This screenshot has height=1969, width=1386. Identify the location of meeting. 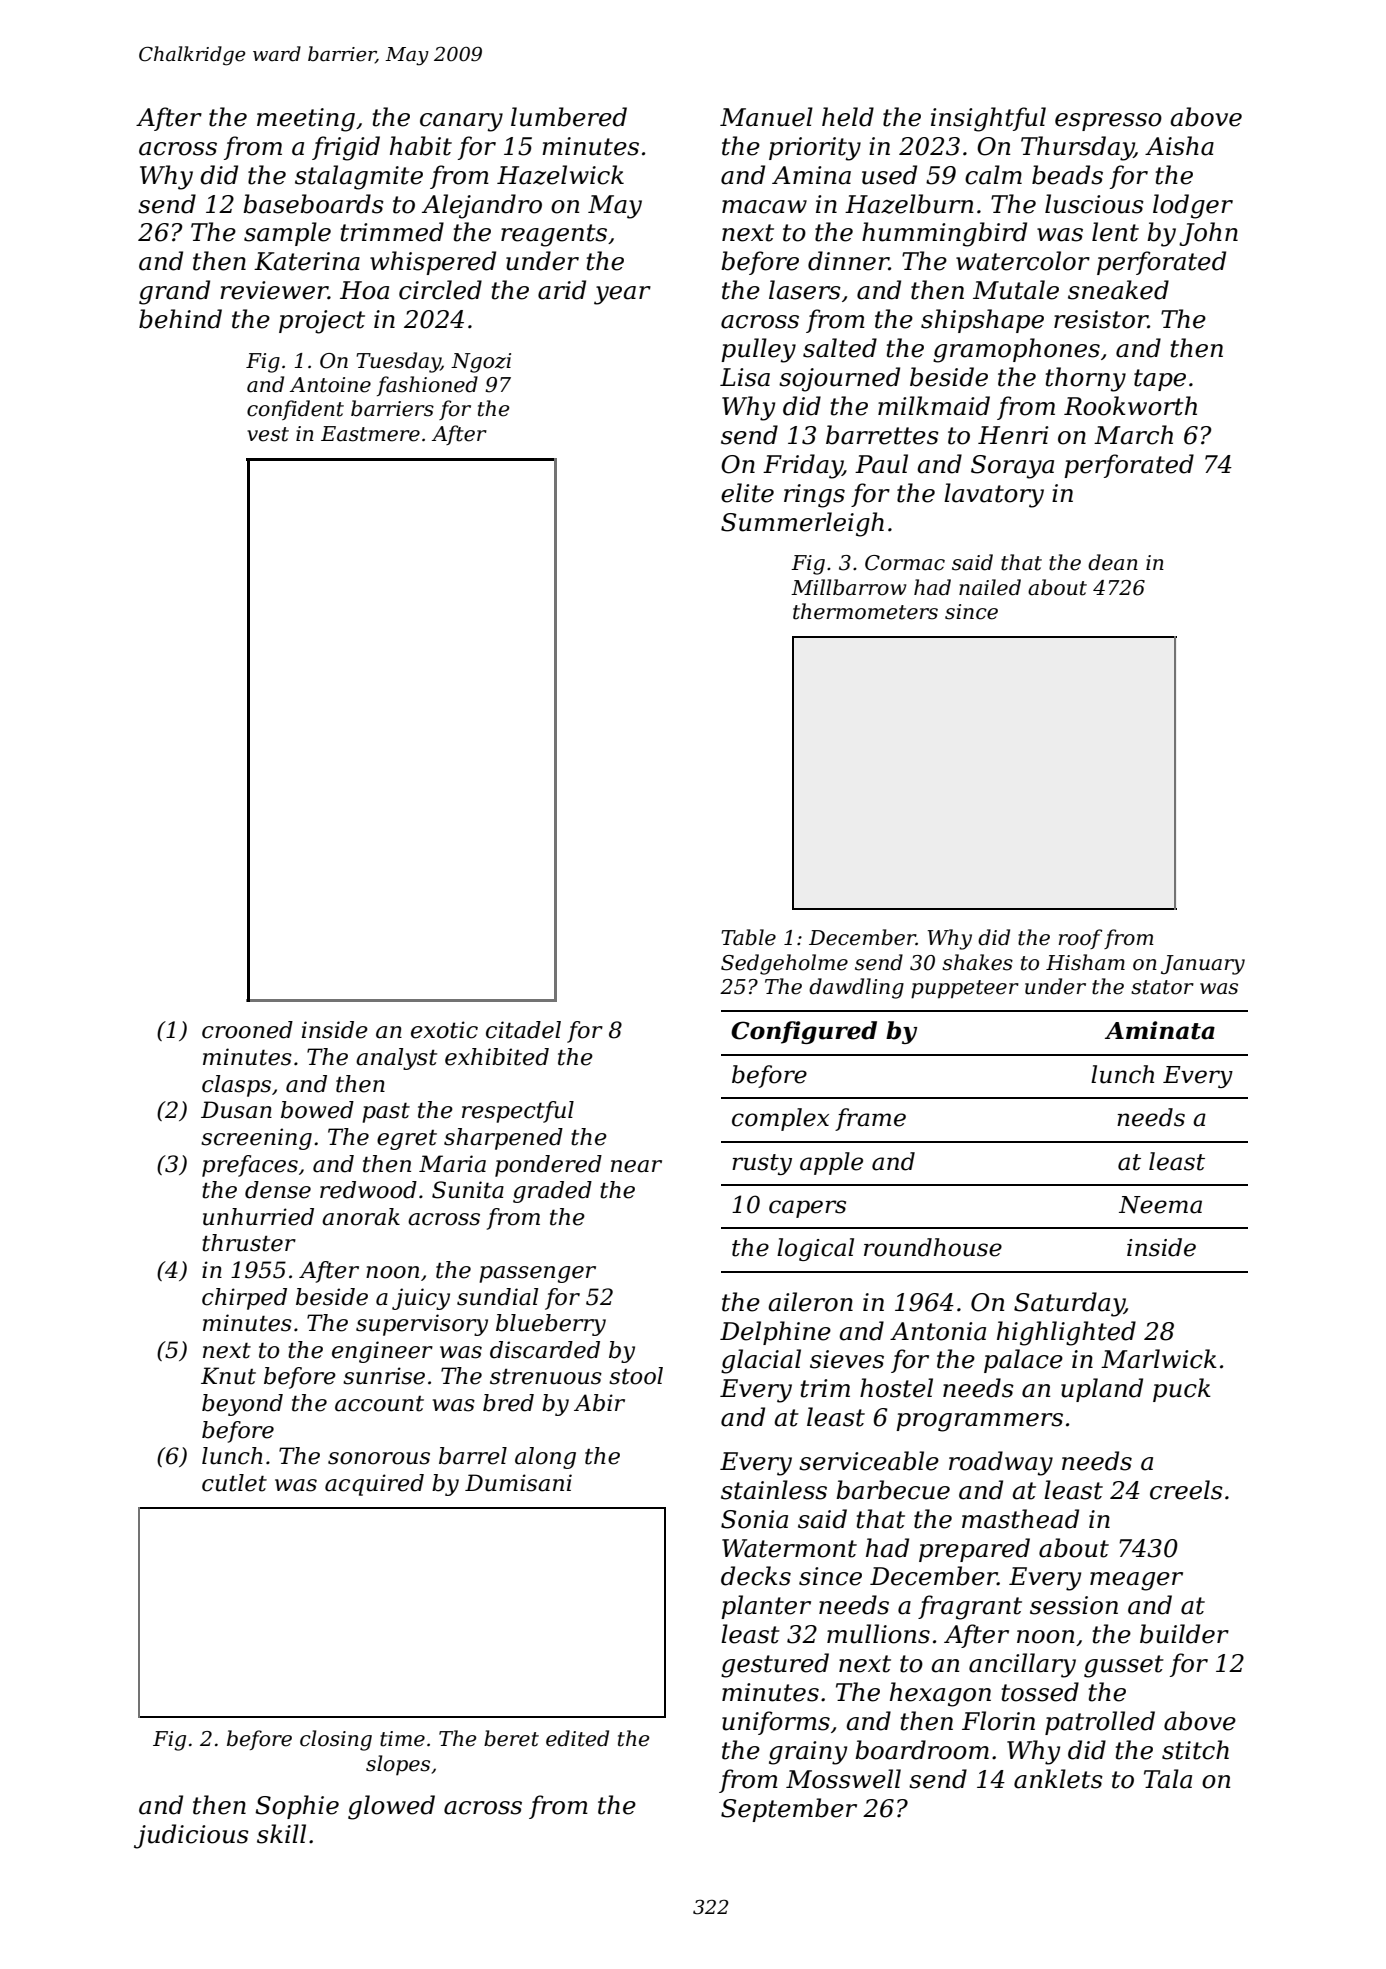
(306, 120).
